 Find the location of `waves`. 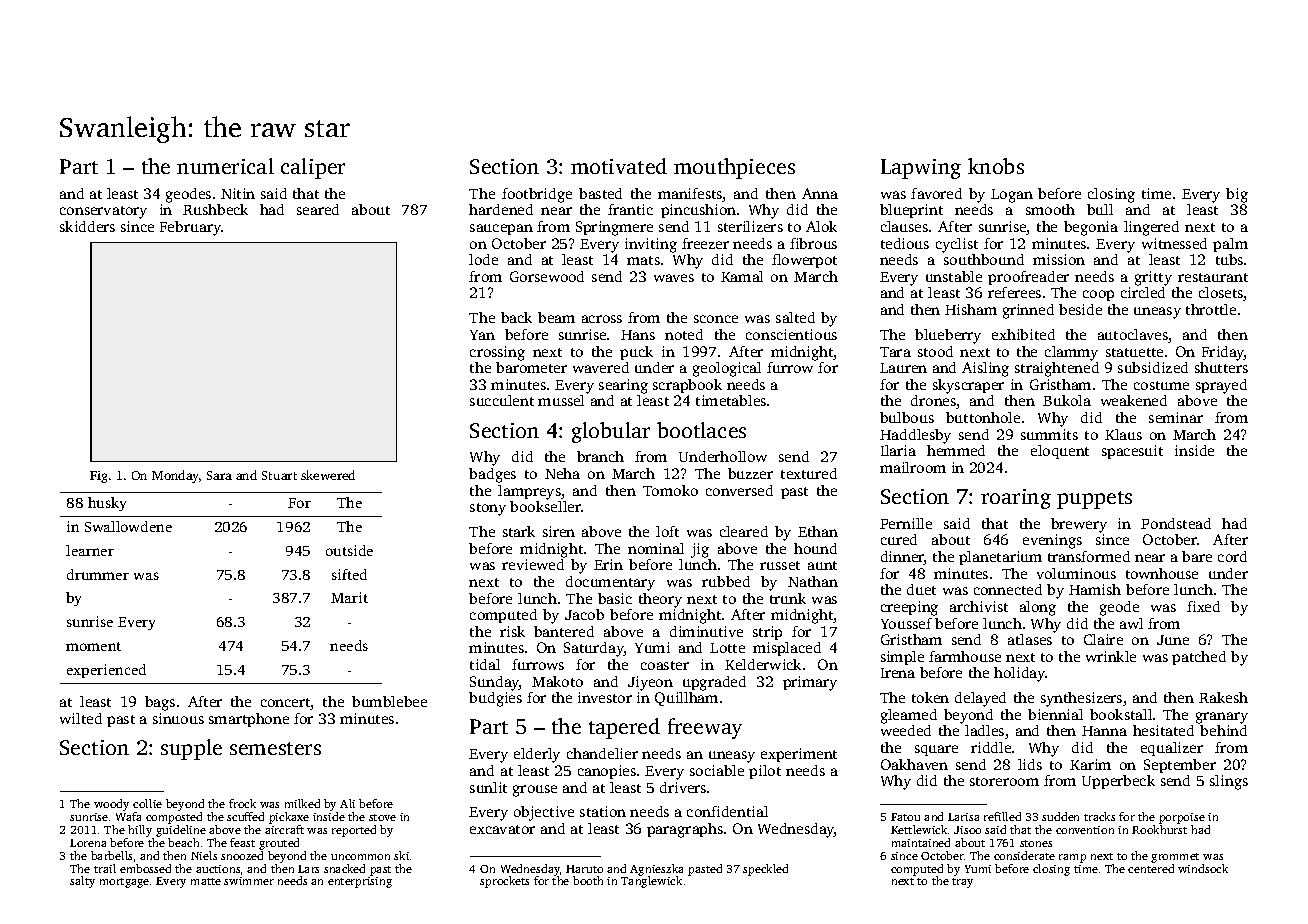

waves is located at coordinates (674, 278).
